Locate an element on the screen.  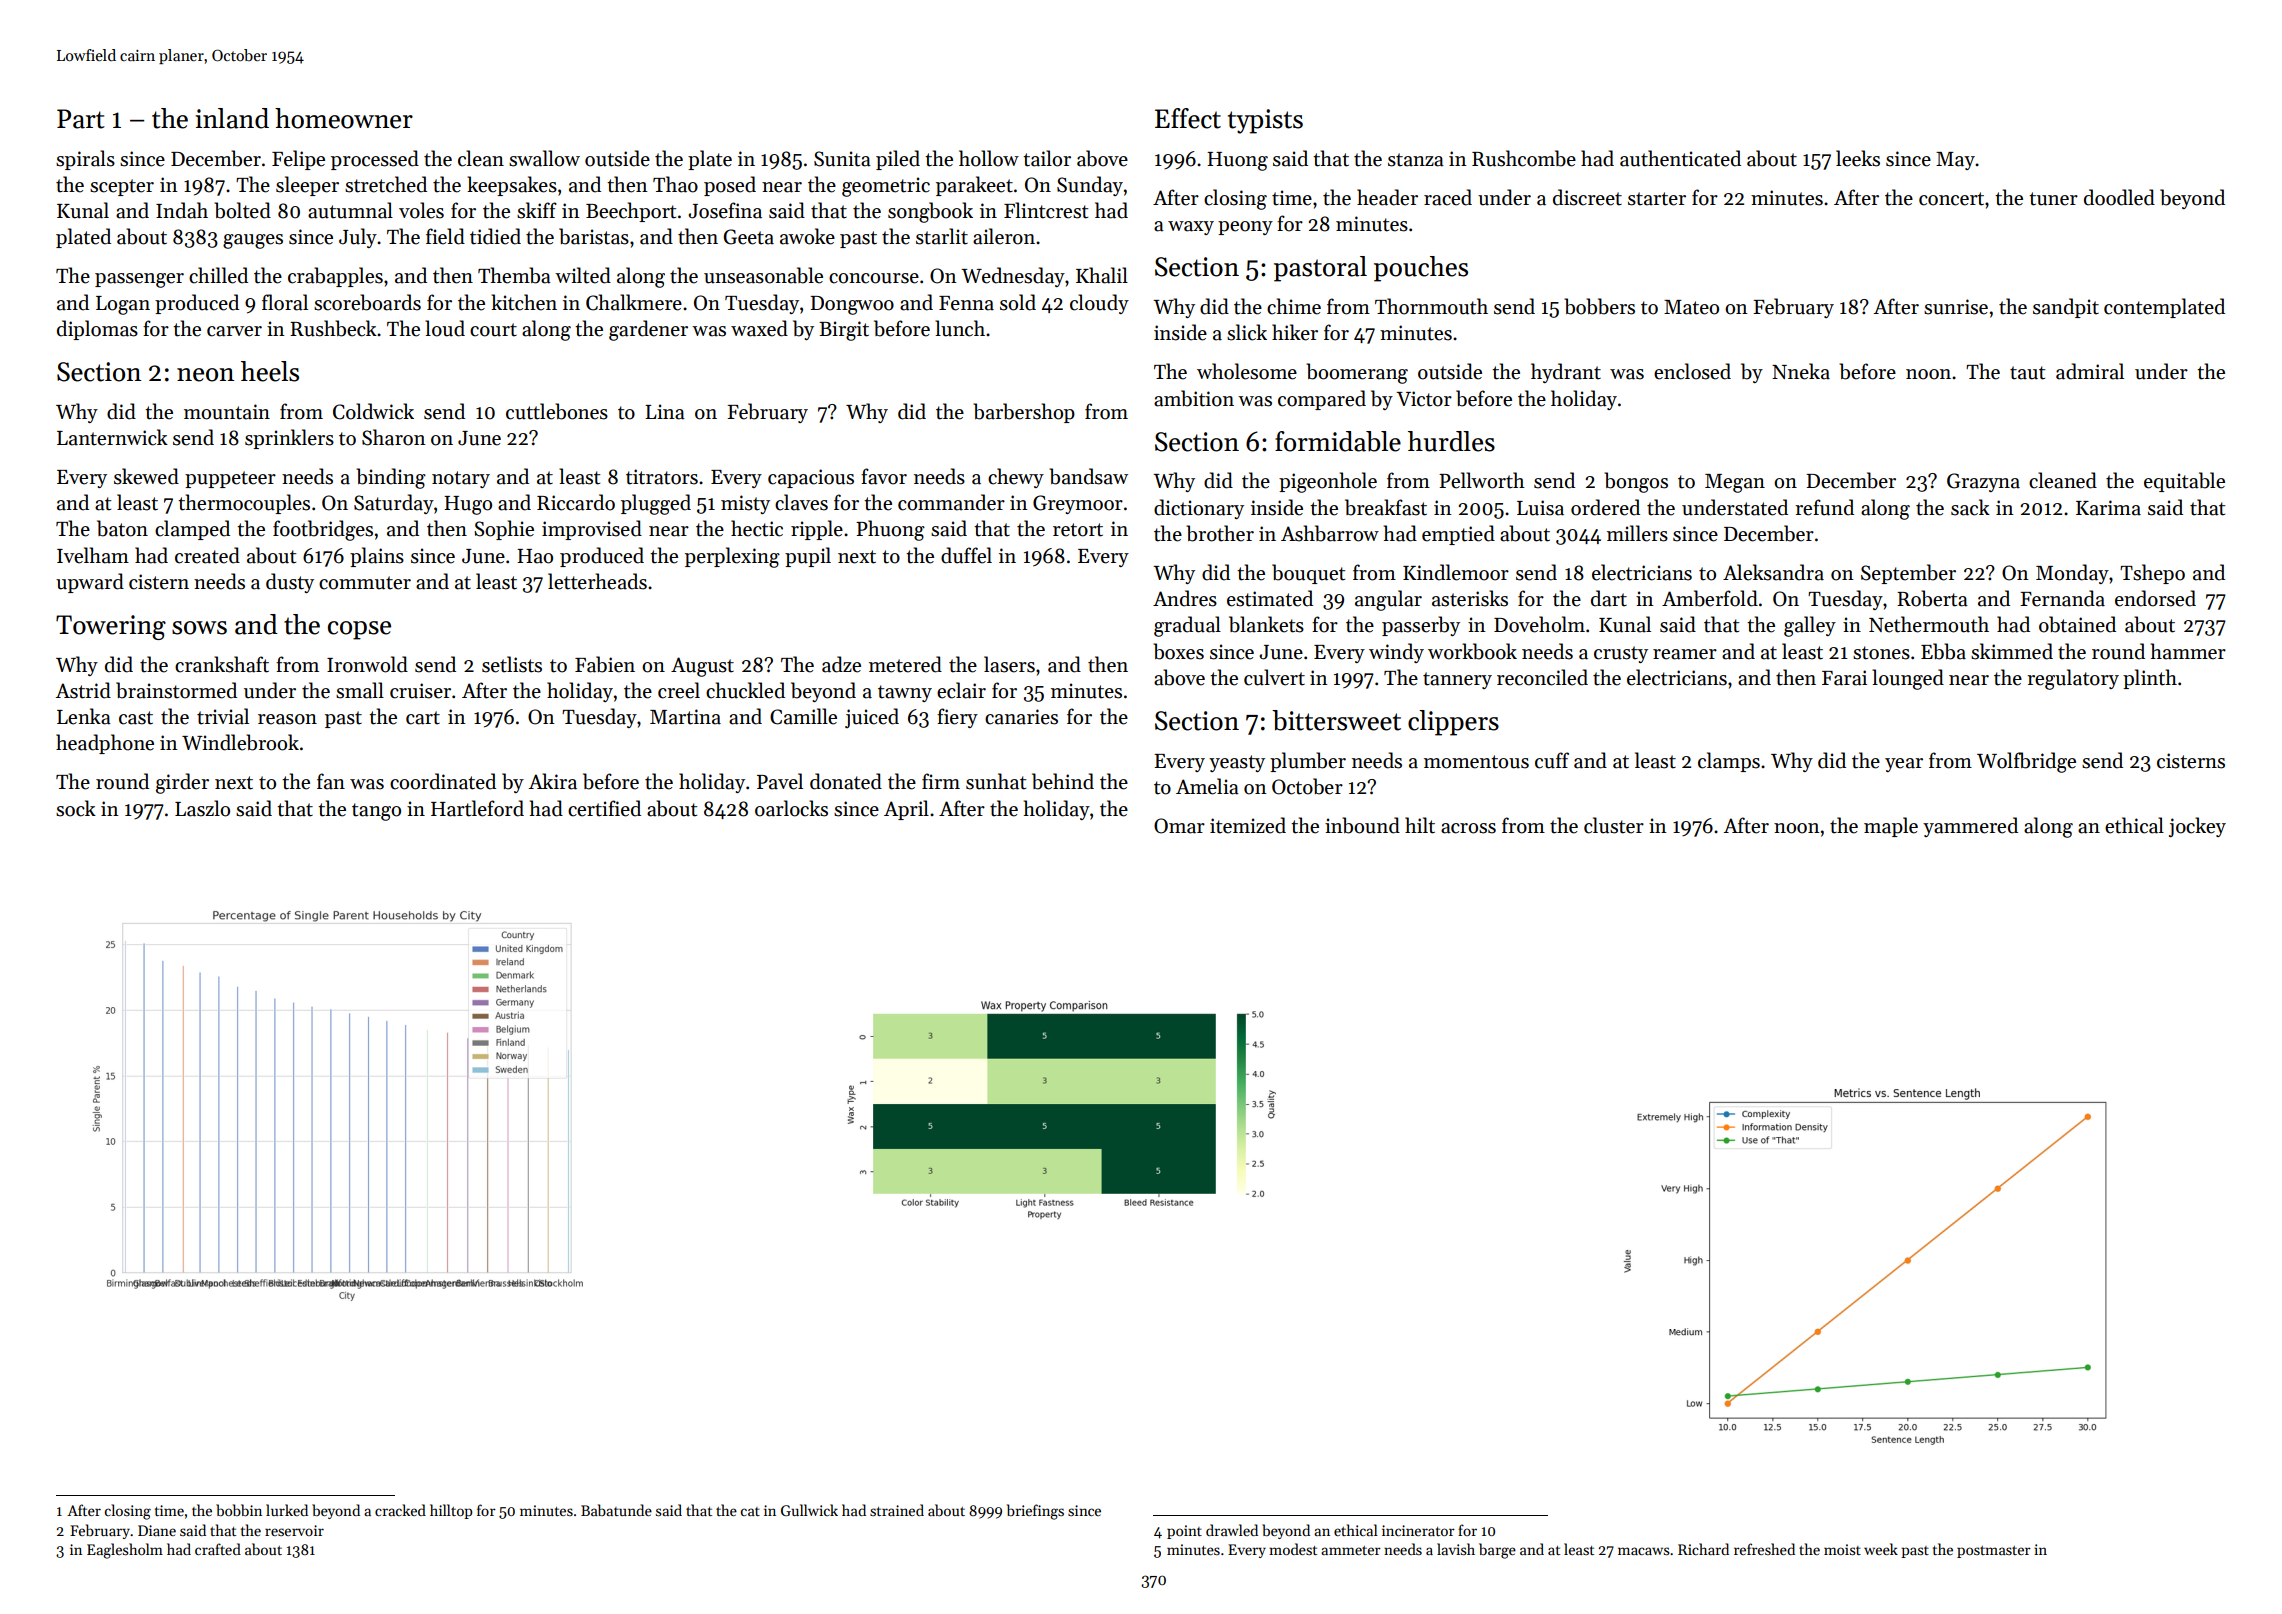
hilltop is located at coordinates (451, 1511).
